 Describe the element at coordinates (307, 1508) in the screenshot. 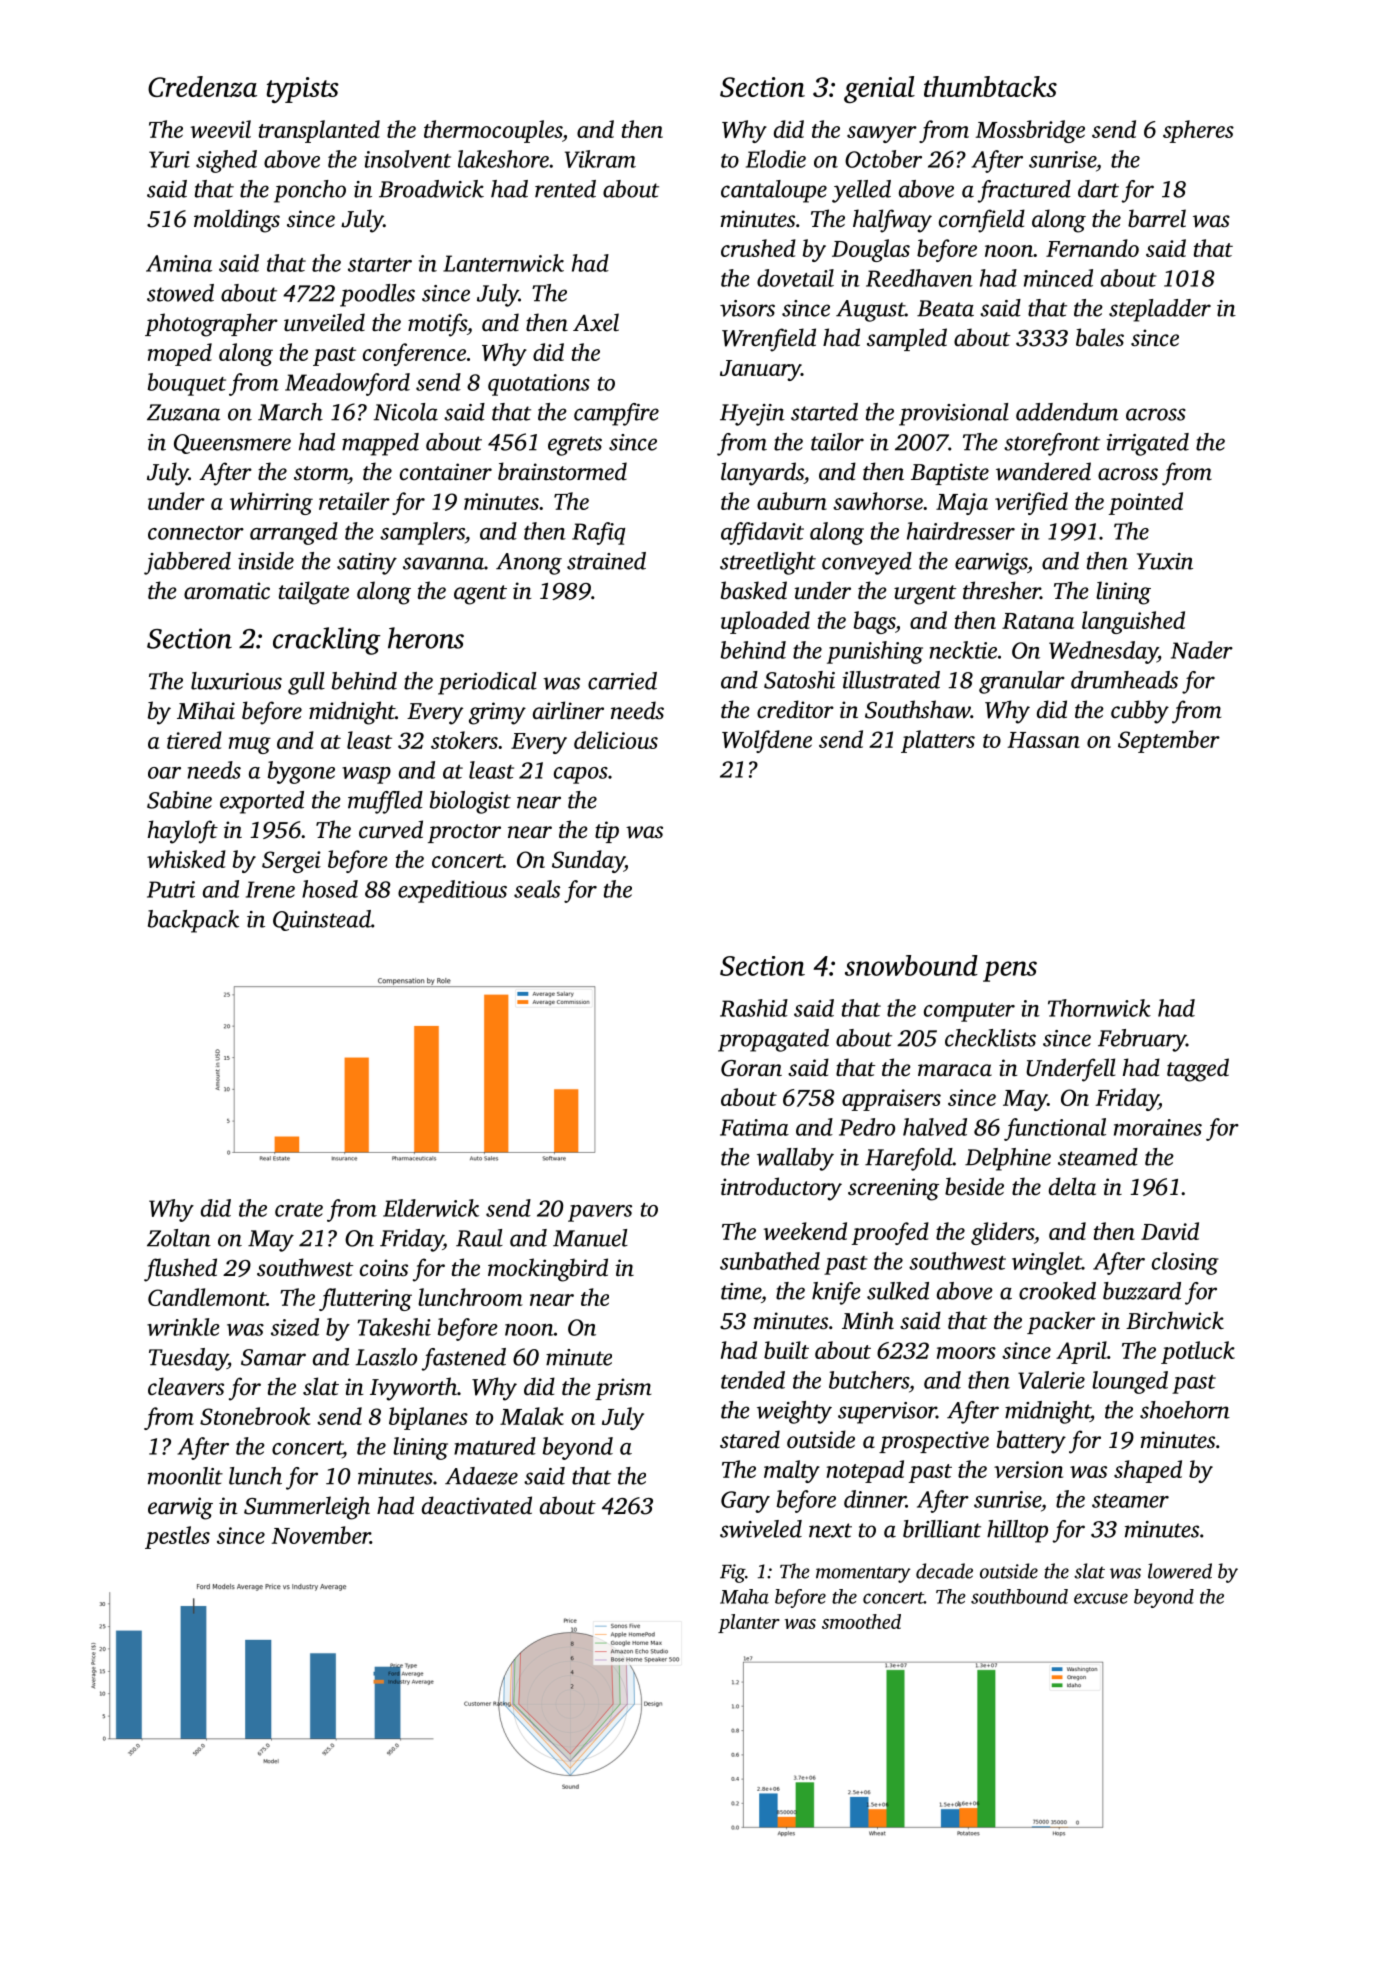

I see `Summerleigh` at that location.
